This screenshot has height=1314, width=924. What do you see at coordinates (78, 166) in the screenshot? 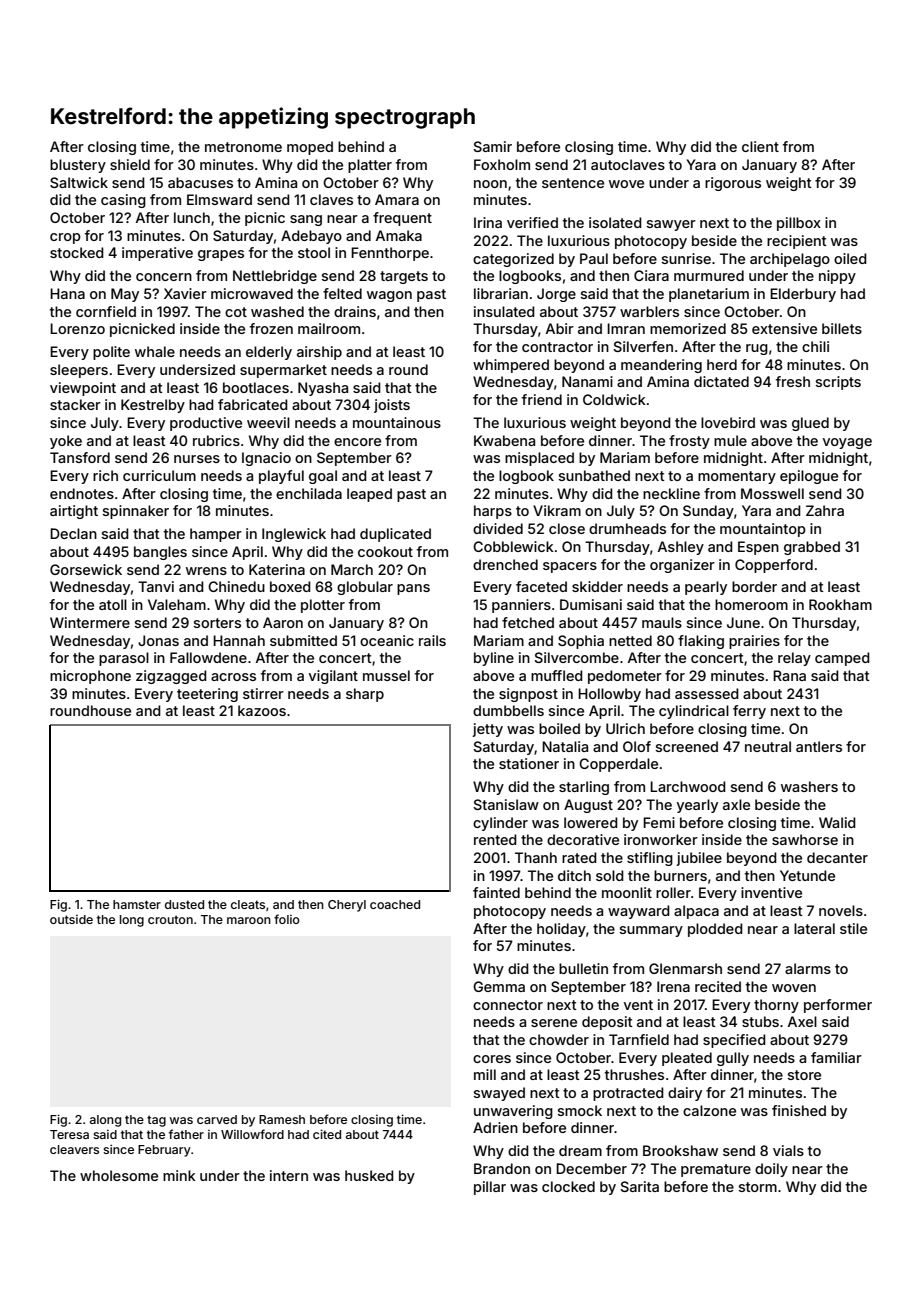
I see `blustery` at bounding box center [78, 166].
